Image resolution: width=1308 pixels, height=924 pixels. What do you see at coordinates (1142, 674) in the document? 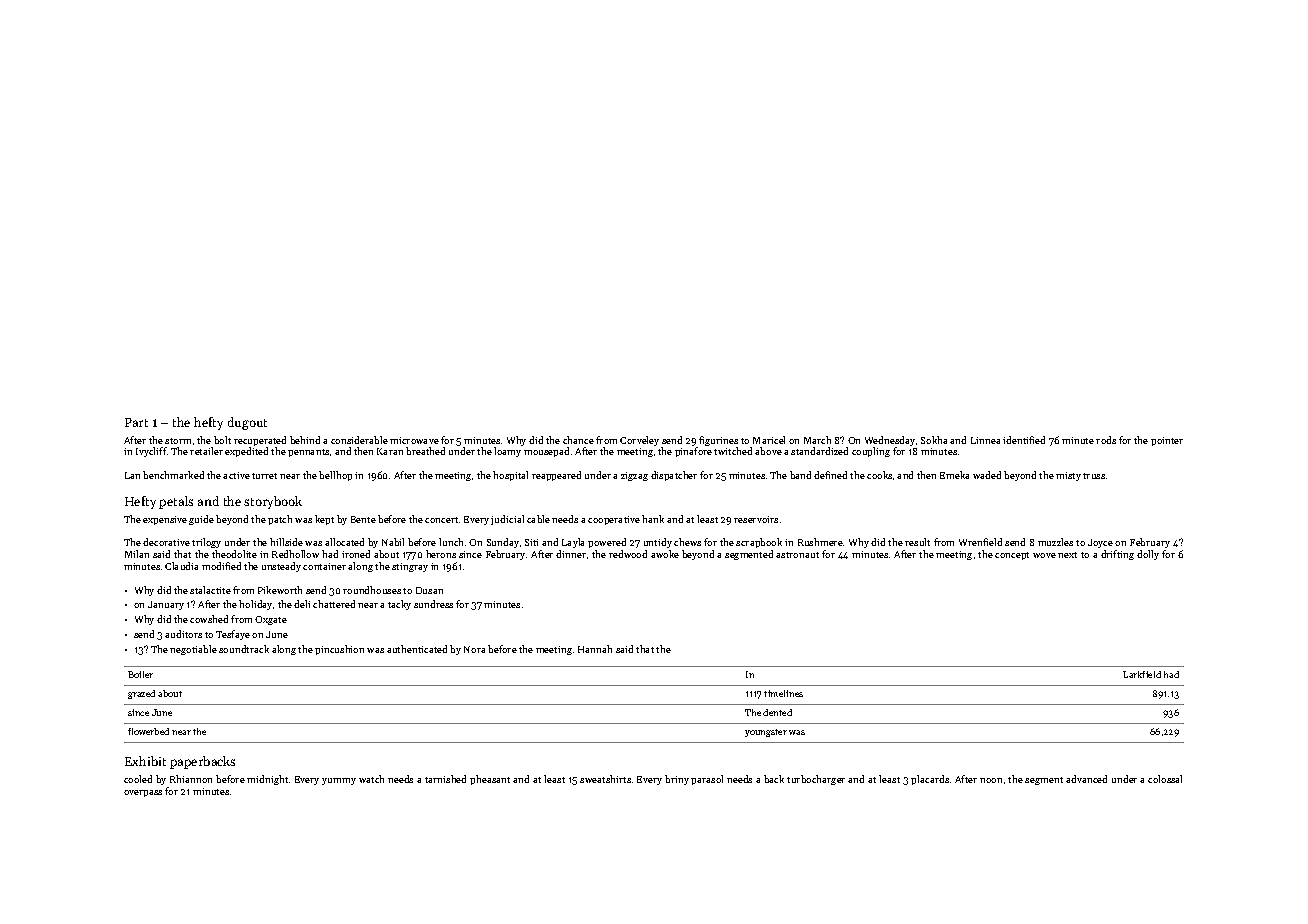
I see `Larkfield` at bounding box center [1142, 674].
